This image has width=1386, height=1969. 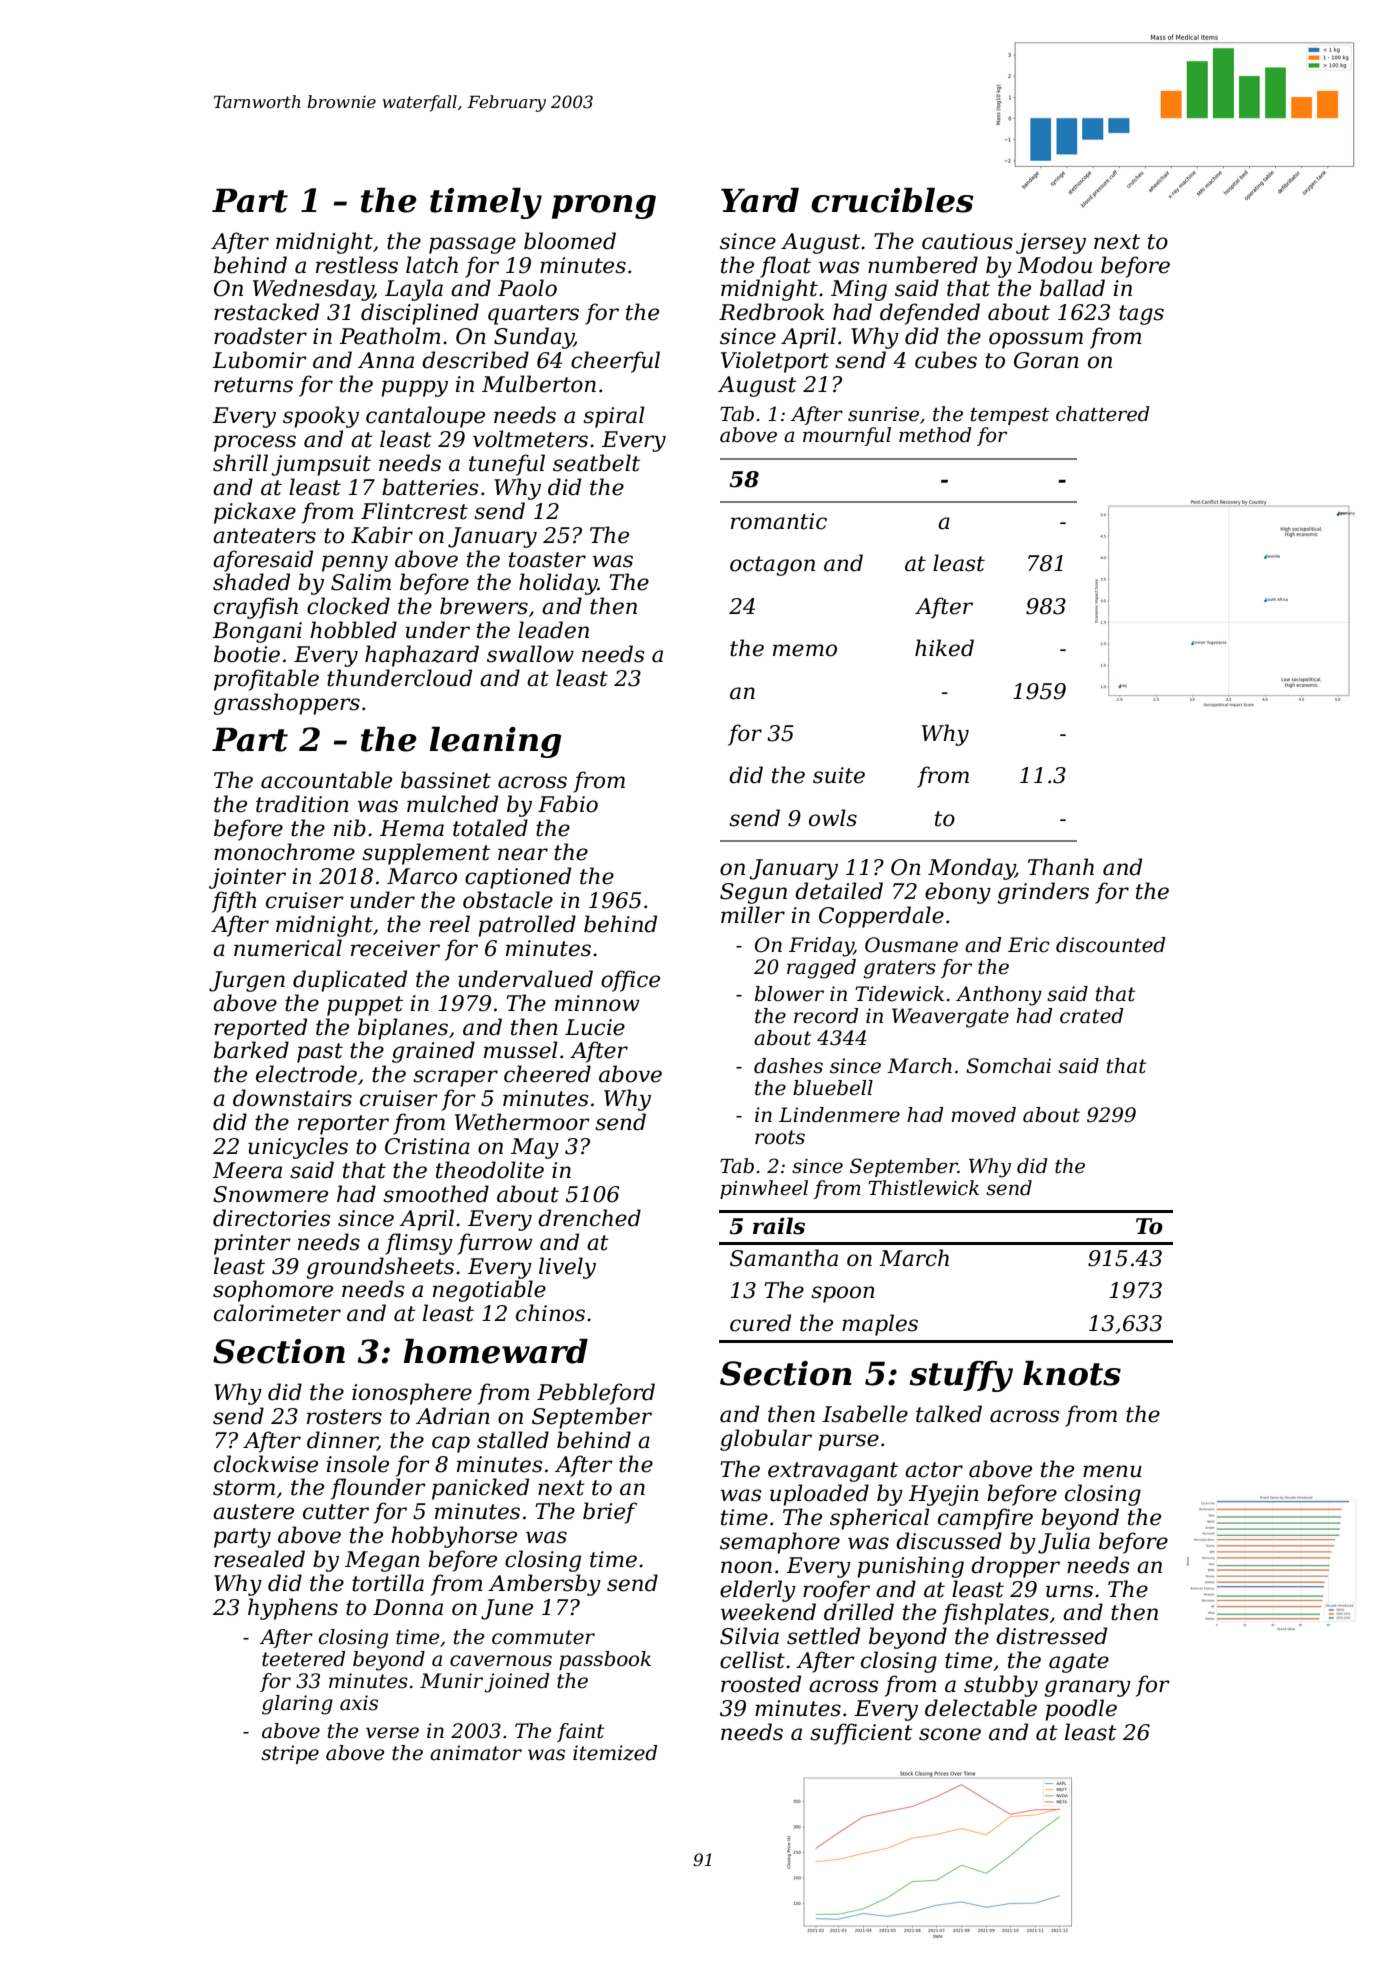 What do you see at coordinates (597, 1003) in the image?
I see `minnow` at bounding box center [597, 1003].
